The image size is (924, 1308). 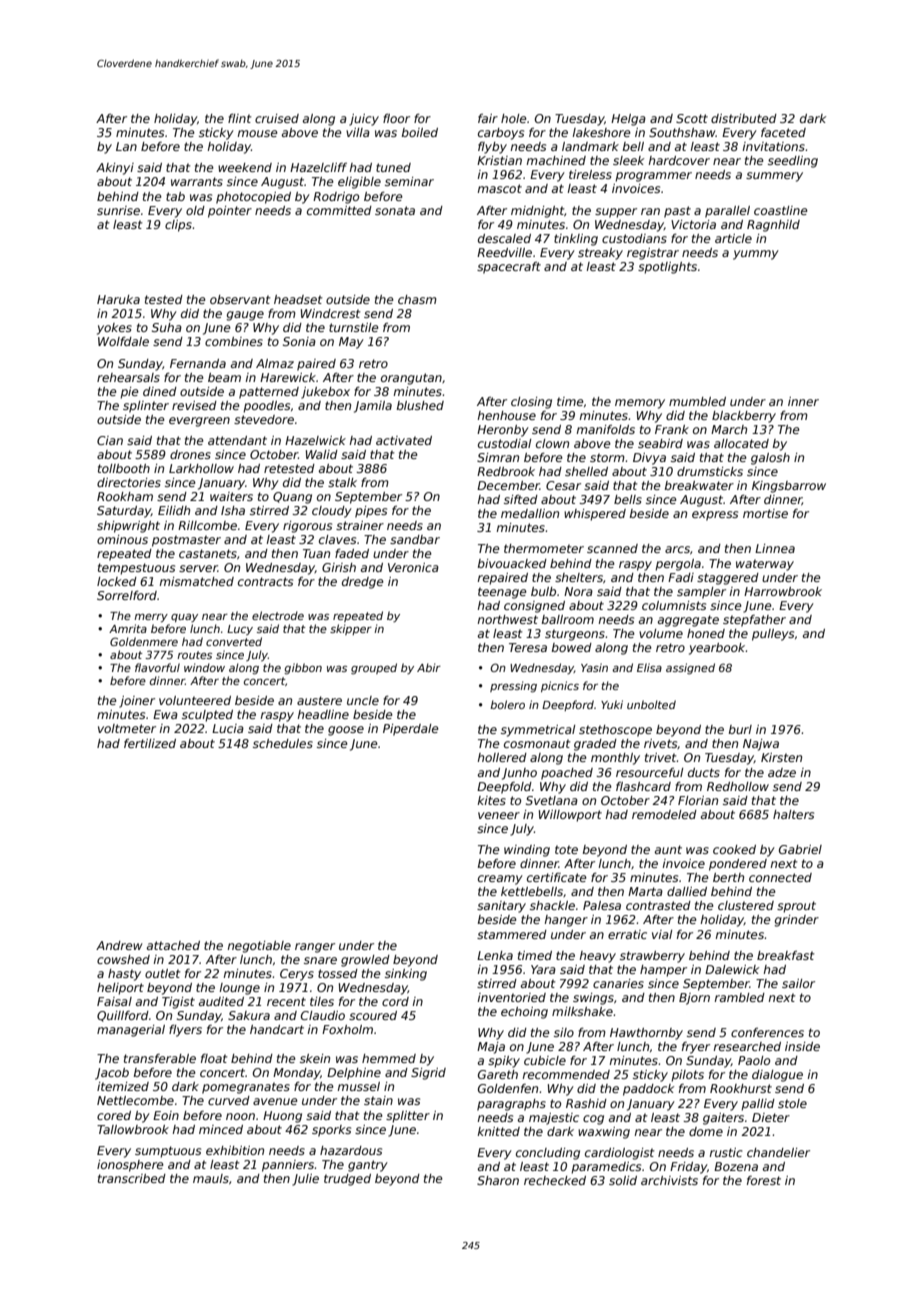 What do you see at coordinates (593, 999) in the image?
I see `swings` at bounding box center [593, 999].
